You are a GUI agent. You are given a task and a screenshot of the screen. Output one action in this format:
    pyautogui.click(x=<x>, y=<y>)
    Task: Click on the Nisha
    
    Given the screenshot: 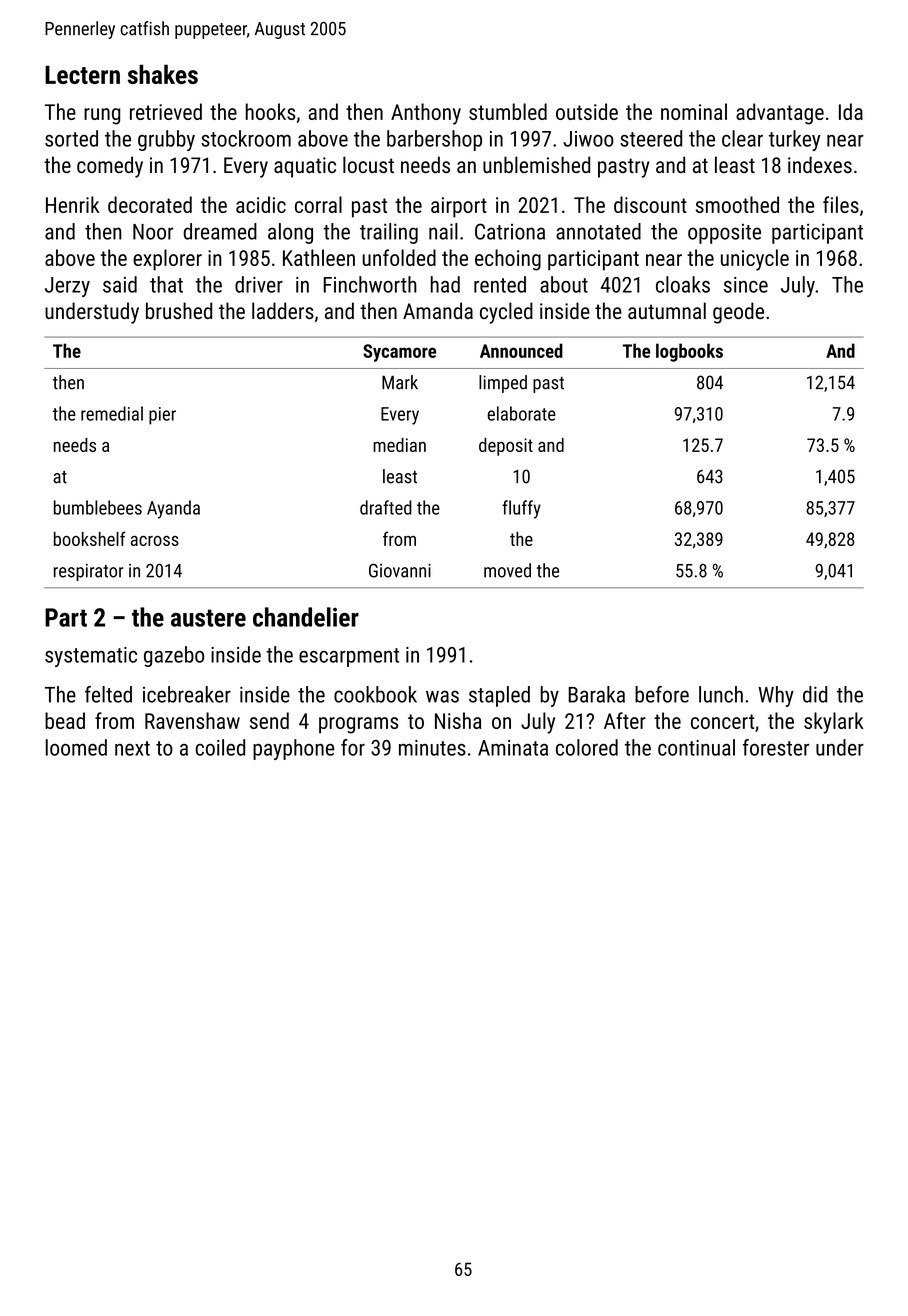 What is the action you would take?
    pyautogui.click(x=458, y=720)
